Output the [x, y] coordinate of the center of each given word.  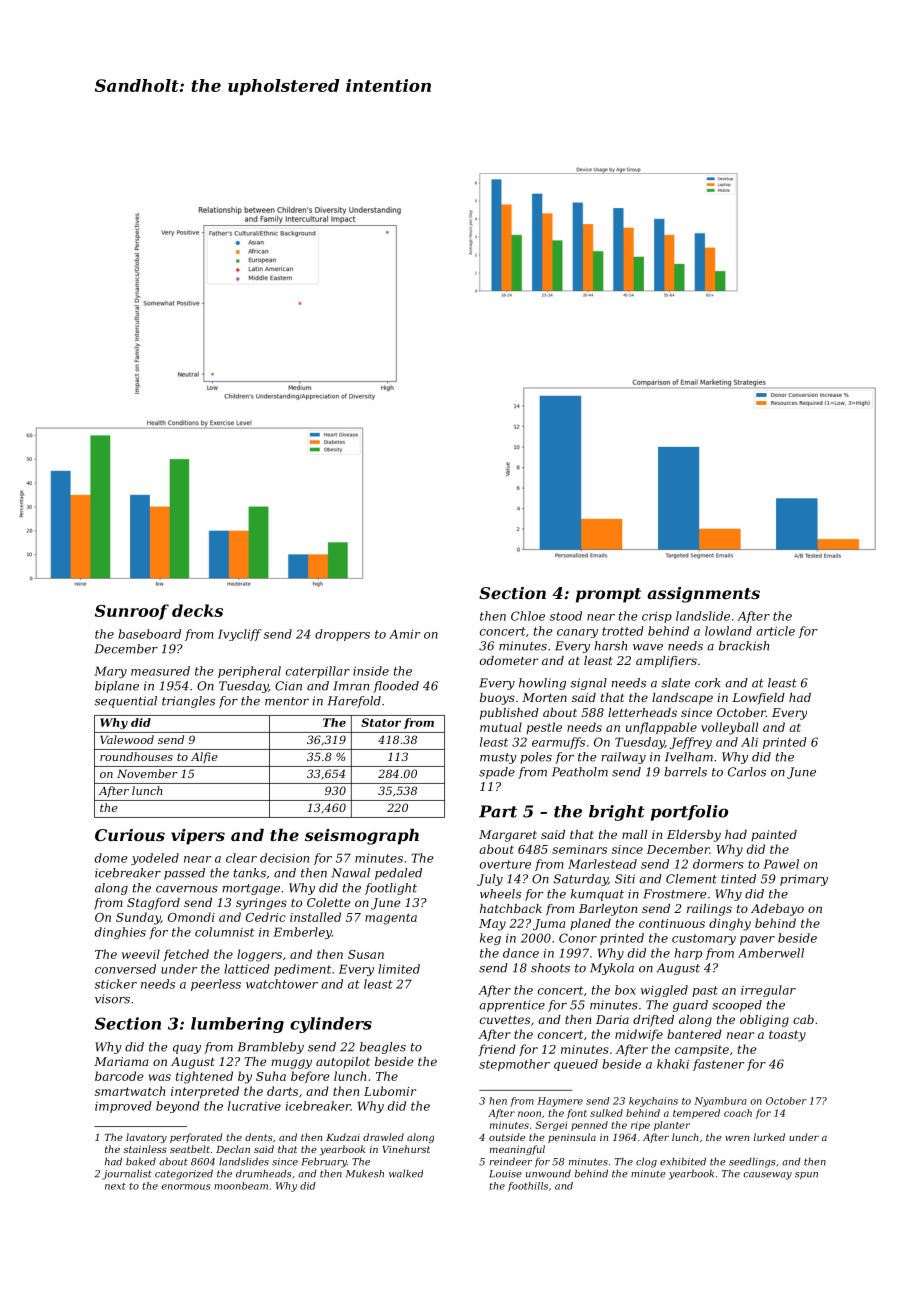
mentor [287, 701]
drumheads [264, 1174]
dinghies [120, 933]
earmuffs [558, 743]
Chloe [528, 616]
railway [623, 758]
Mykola [612, 969]
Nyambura [720, 1102]
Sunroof [132, 612]
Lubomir [390, 1091]
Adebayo [777, 910]
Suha [271, 1076]
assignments [703, 595]
